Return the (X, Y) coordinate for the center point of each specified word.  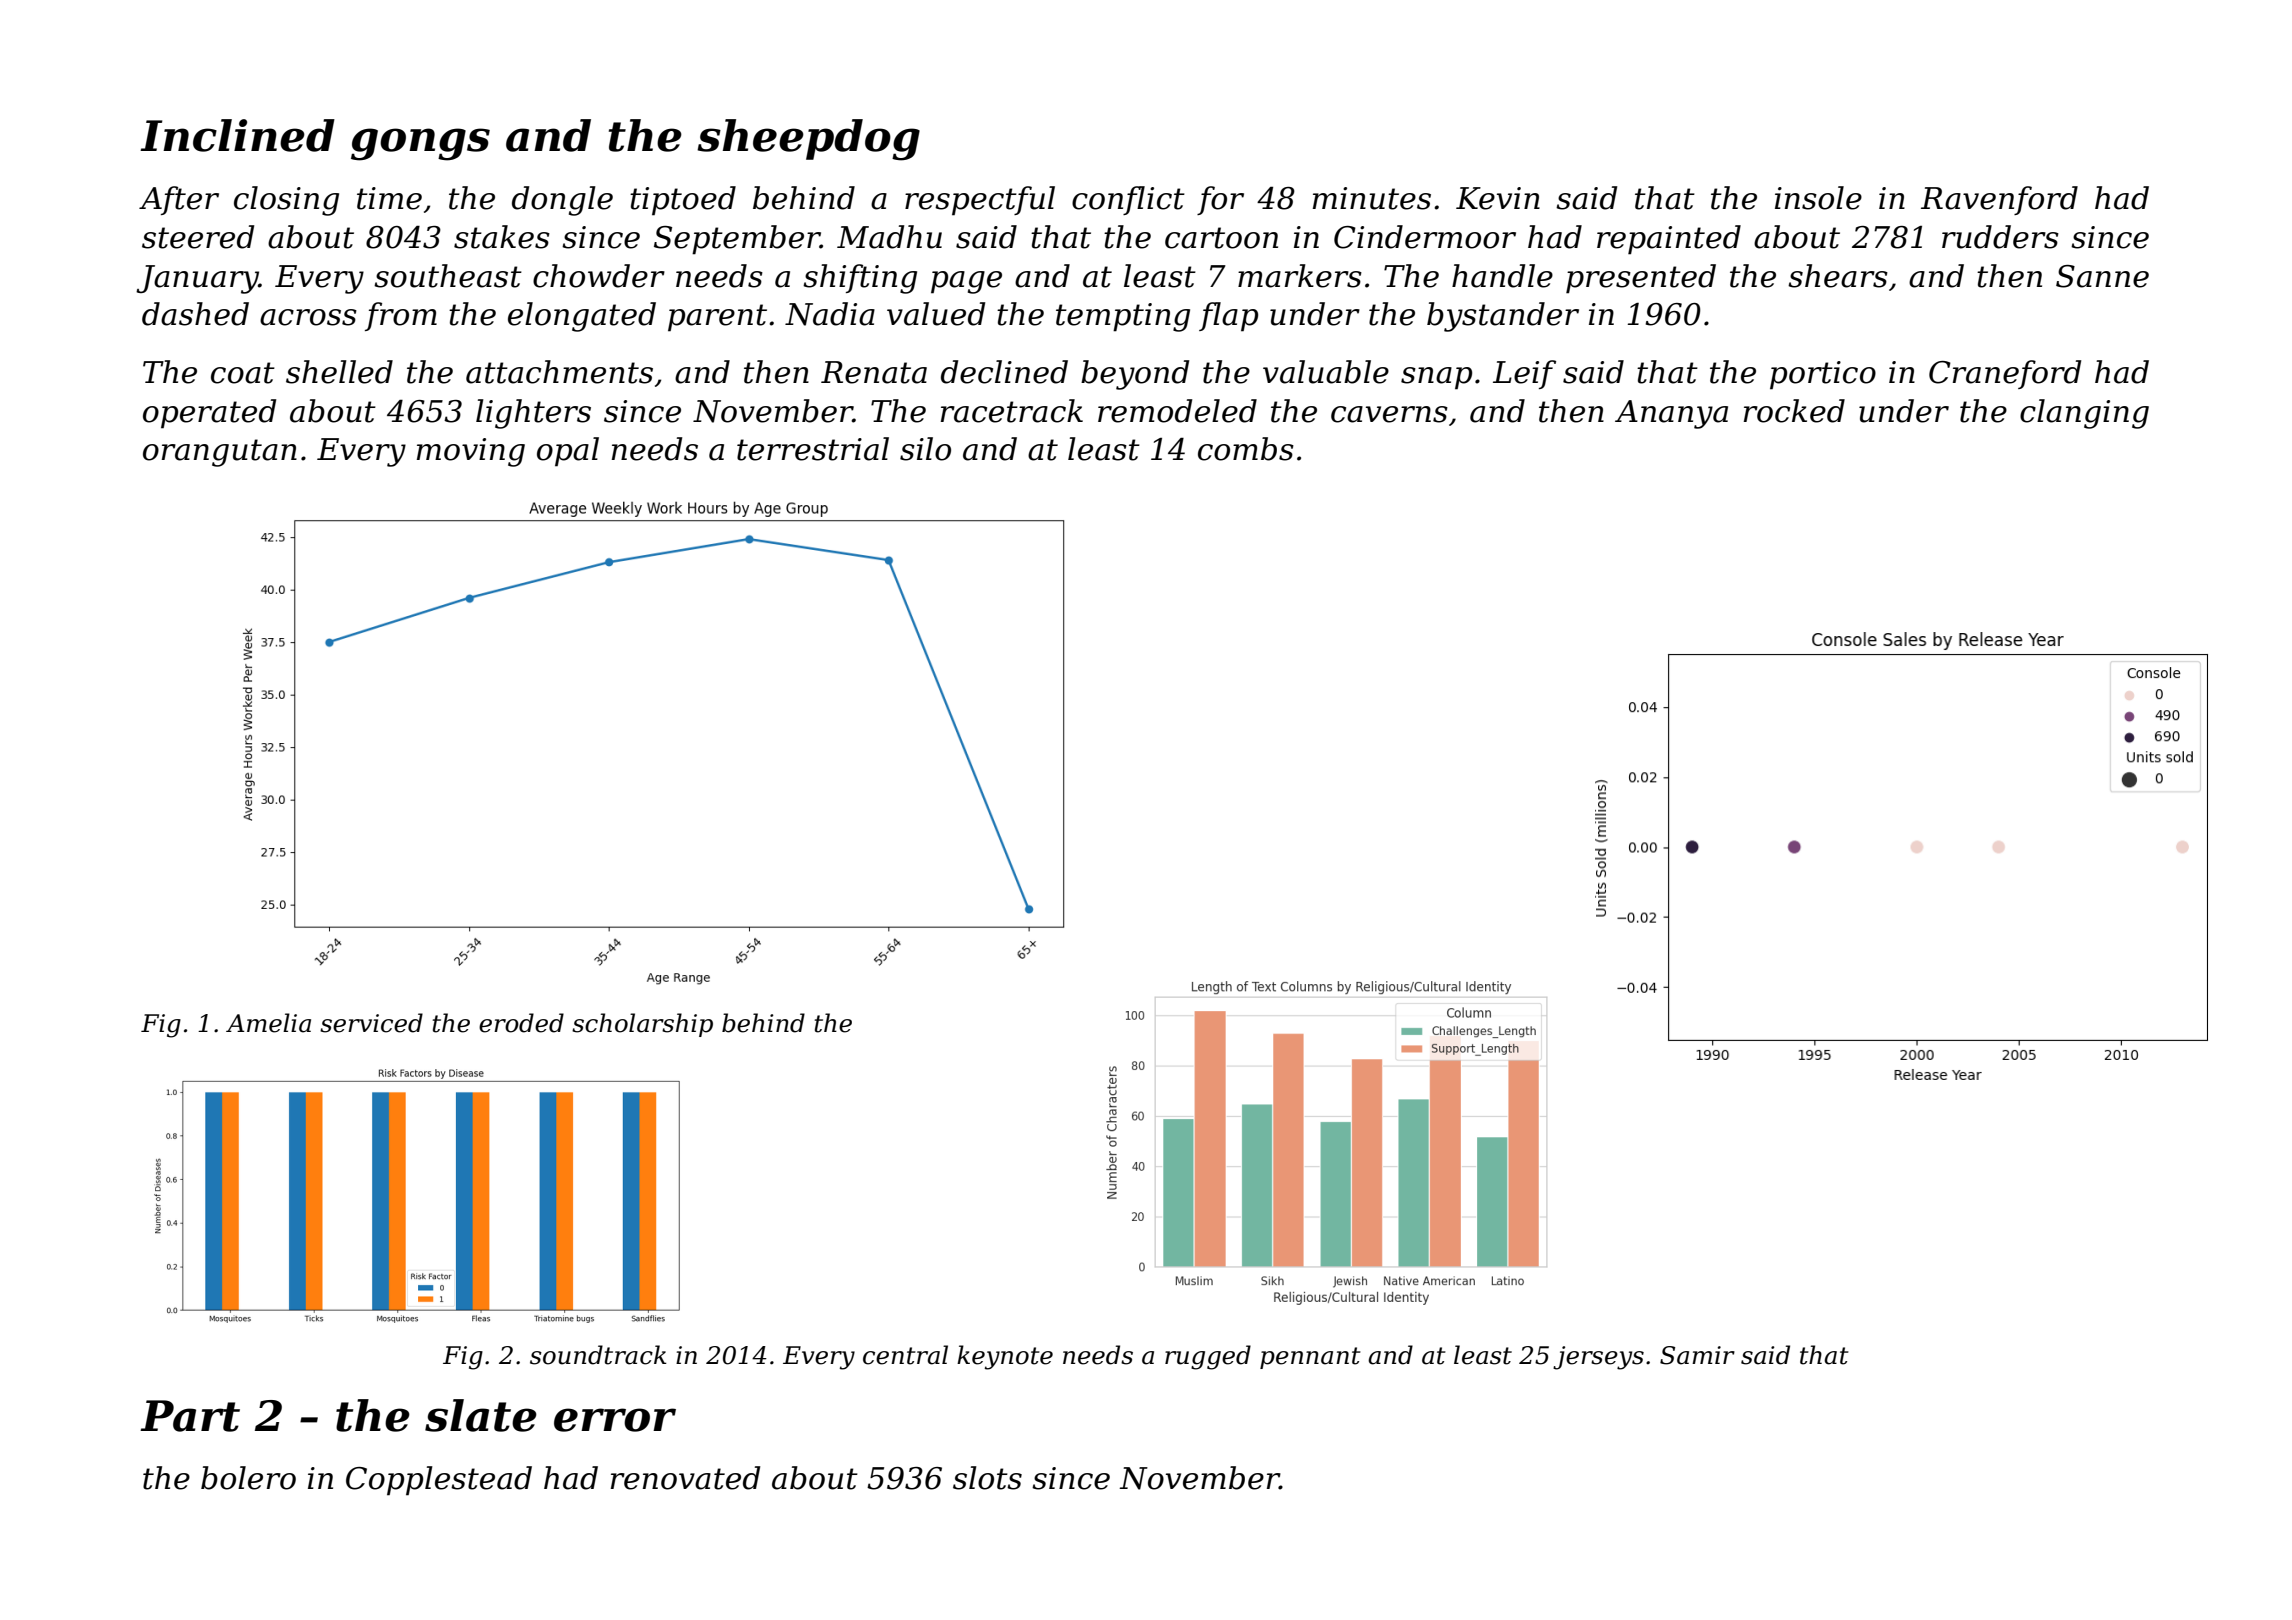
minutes (1372, 198)
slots (987, 1478)
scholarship (642, 1025)
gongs (420, 144)
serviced (371, 1023)
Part (190, 1416)
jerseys (1598, 1358)
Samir (1697, 1355)
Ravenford (1999, 200)
